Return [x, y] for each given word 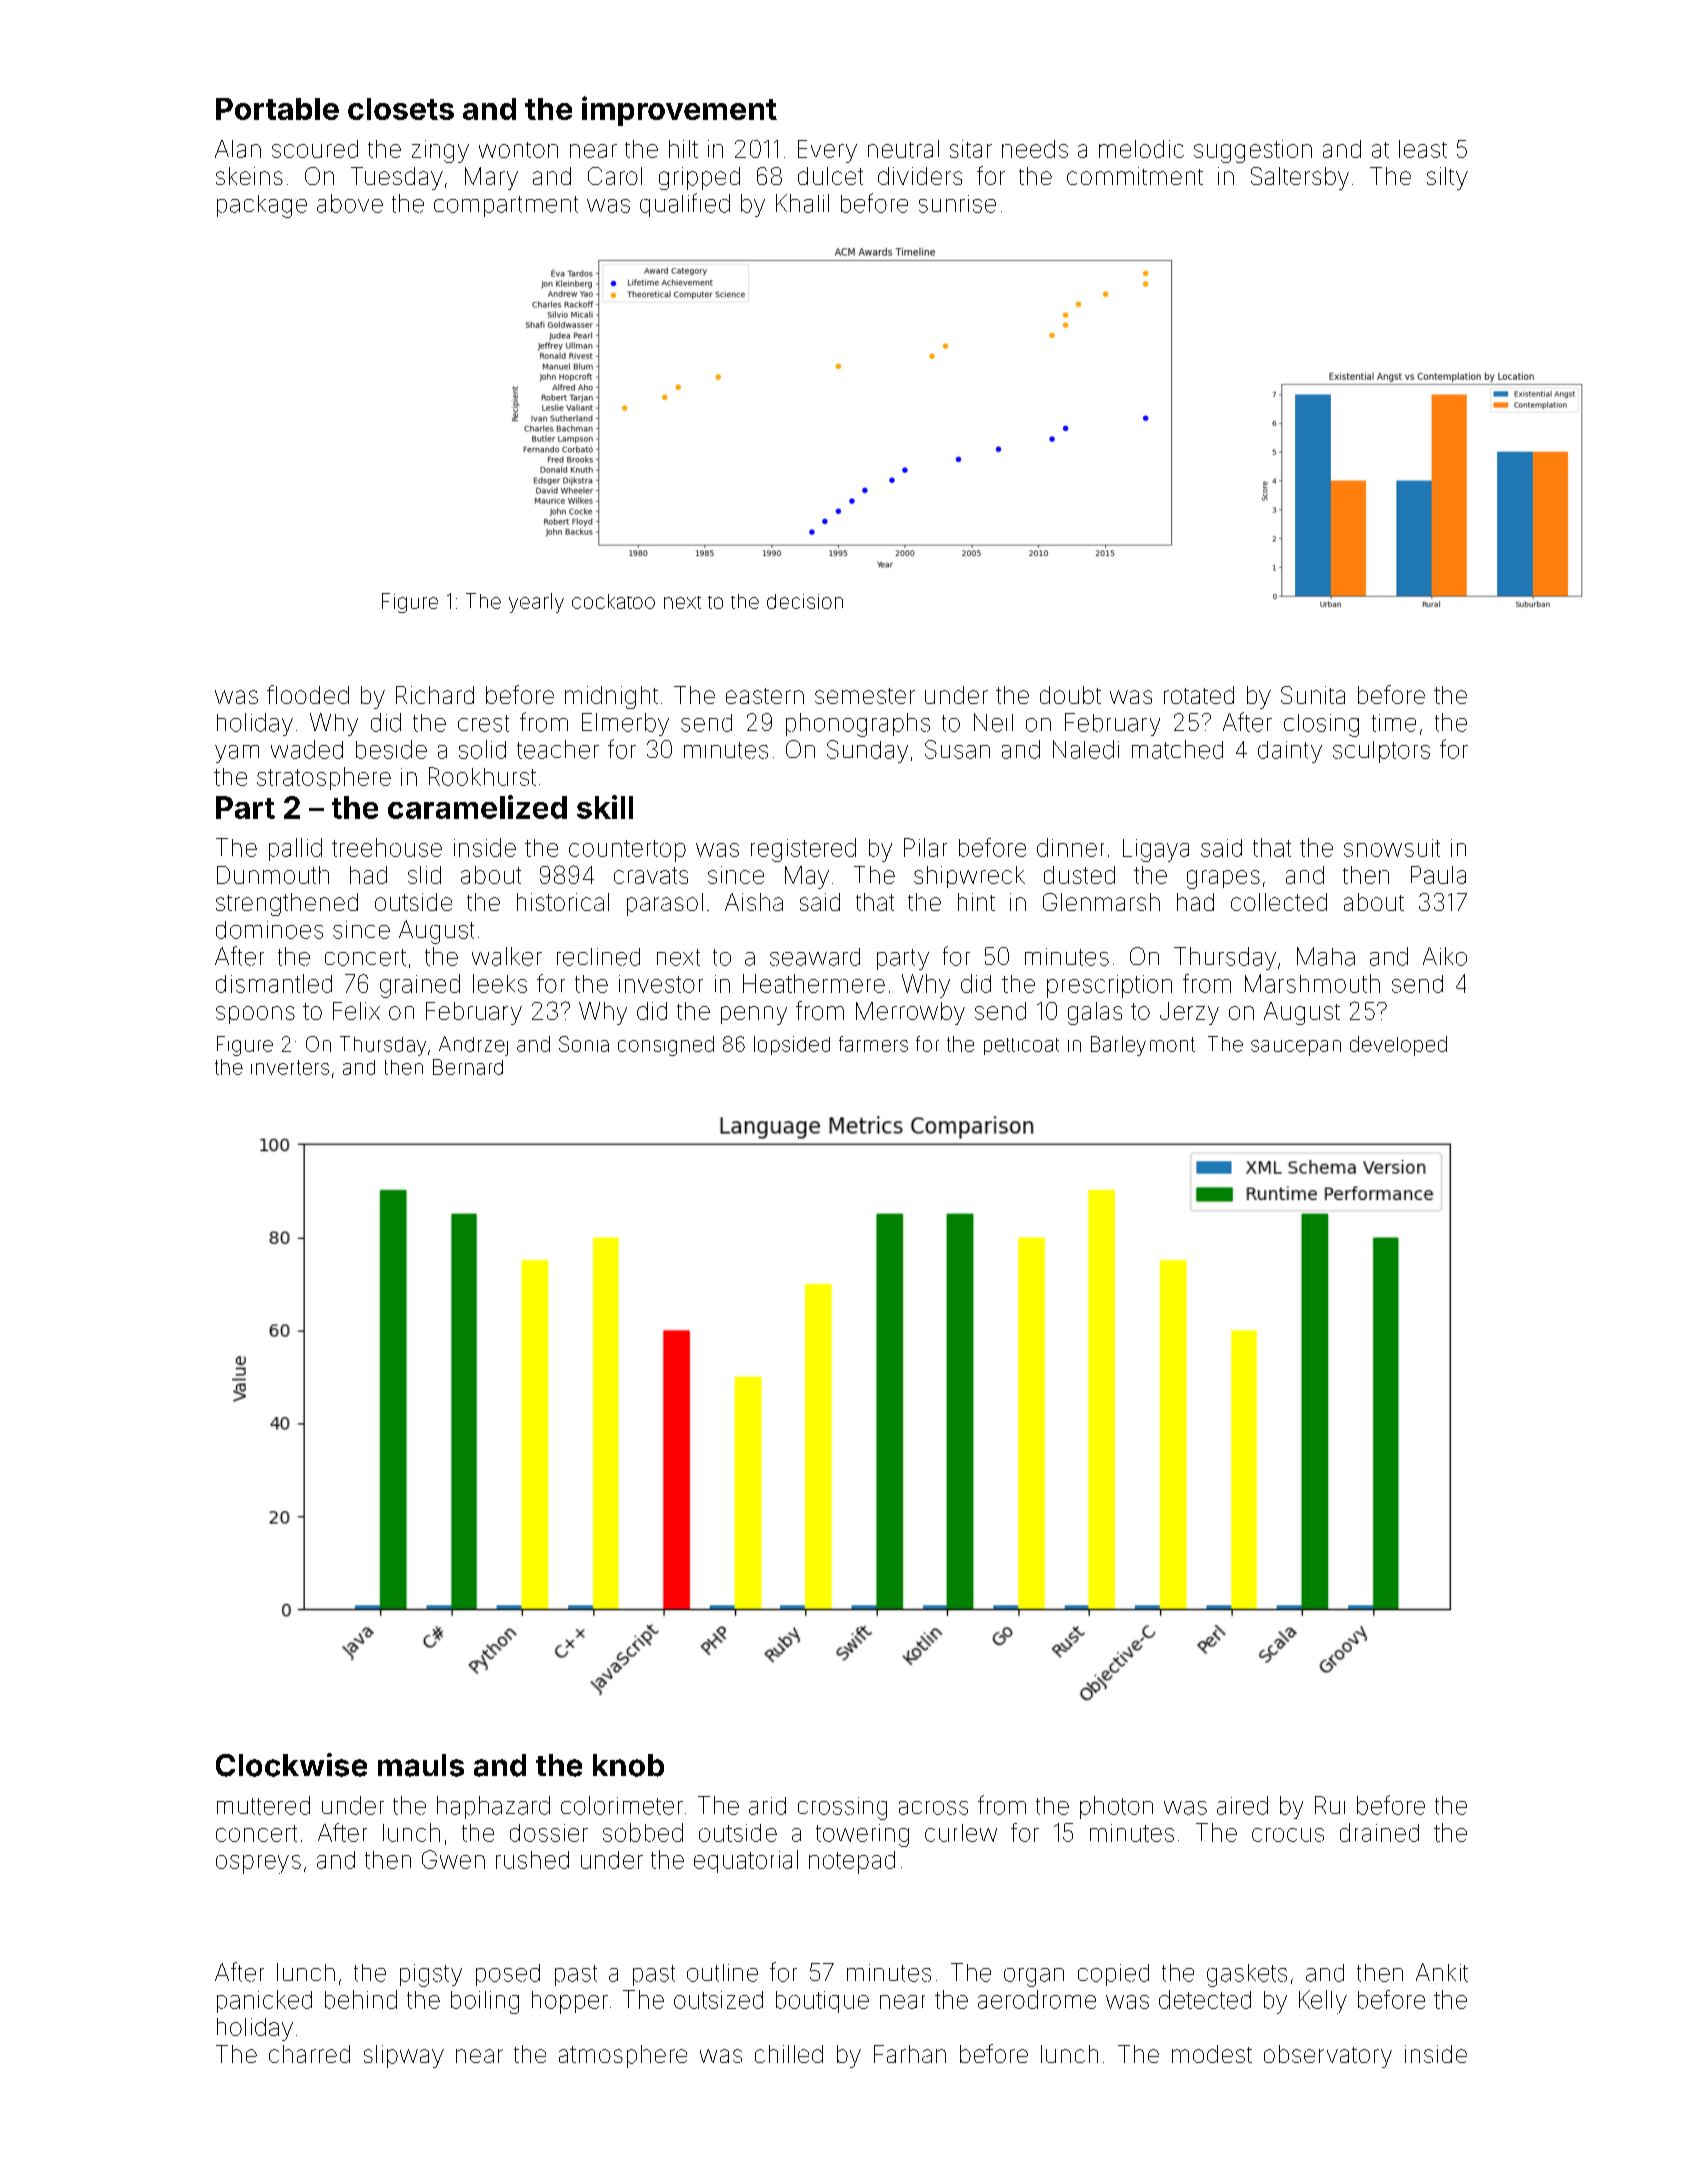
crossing [842, 1808]
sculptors [1381, 752]
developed [1398, 1046]
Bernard [468, 1067]
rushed [532, 1860]
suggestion [1253, 151]
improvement [679, 111]
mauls [421, 1765]
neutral [903, 149]
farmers [873, 1044]
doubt [1070, 695]
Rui [1330, 1805]
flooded [308, 694]
